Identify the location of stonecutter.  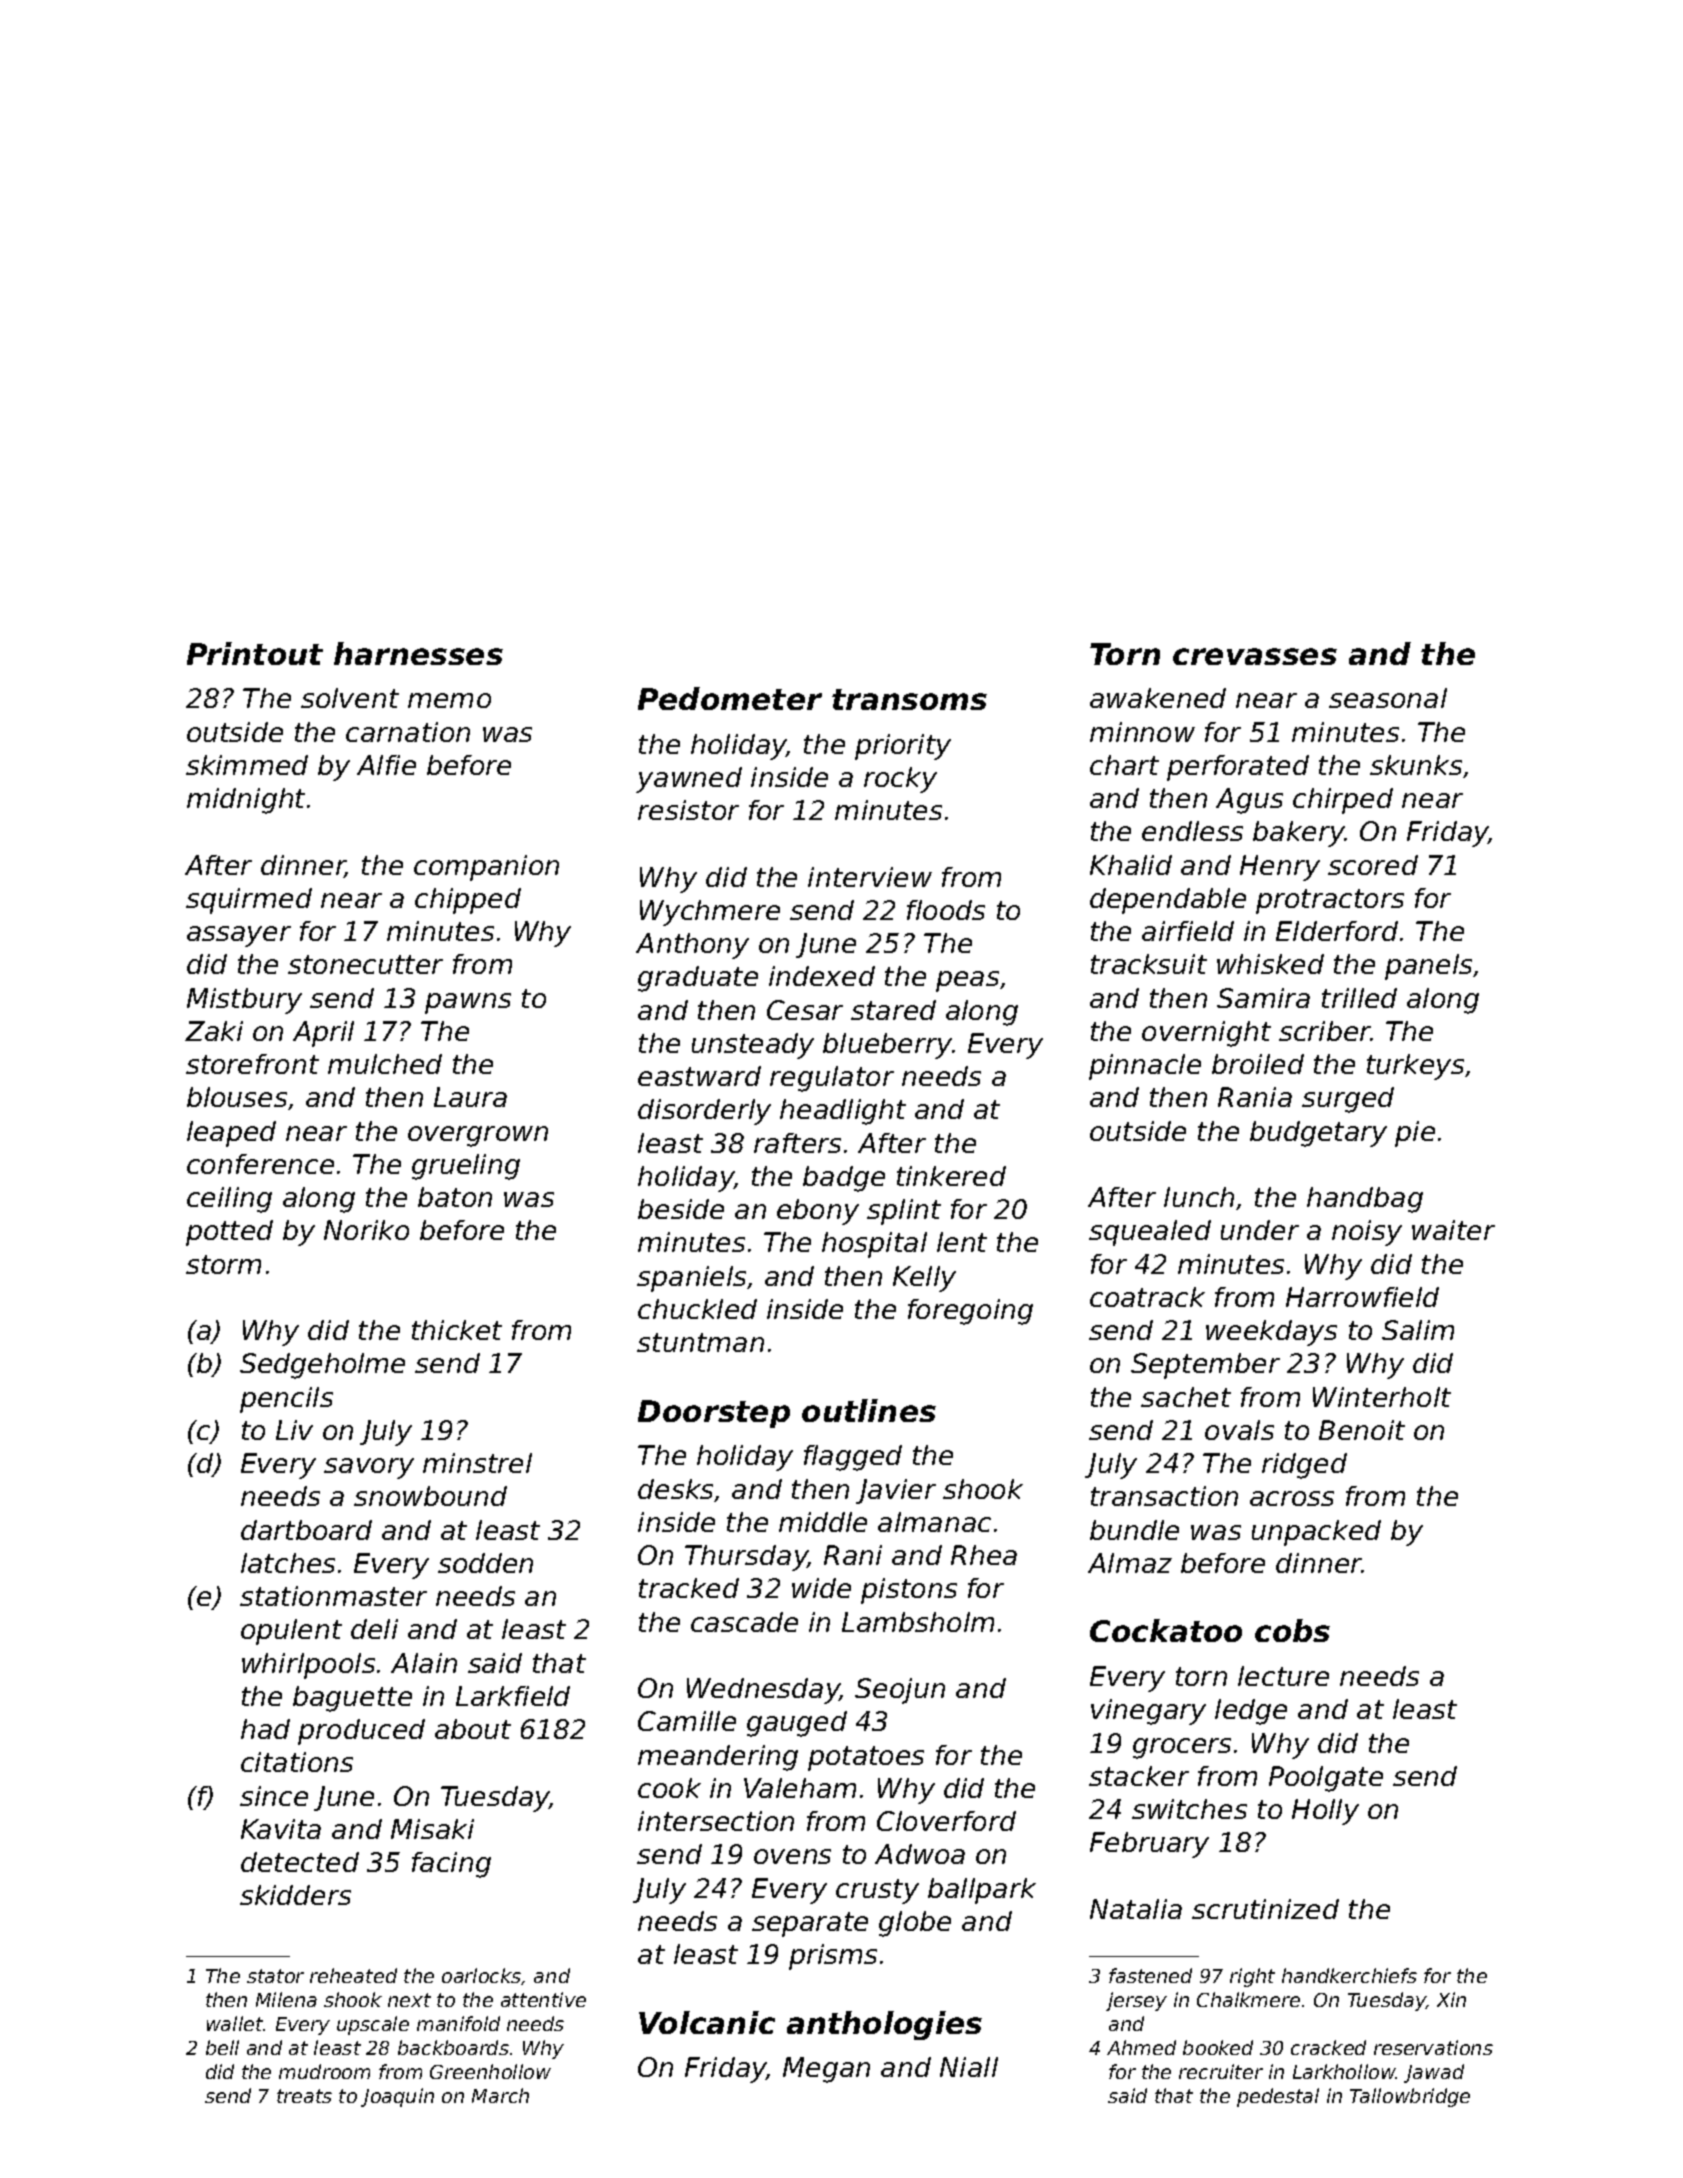
(365, 964).
